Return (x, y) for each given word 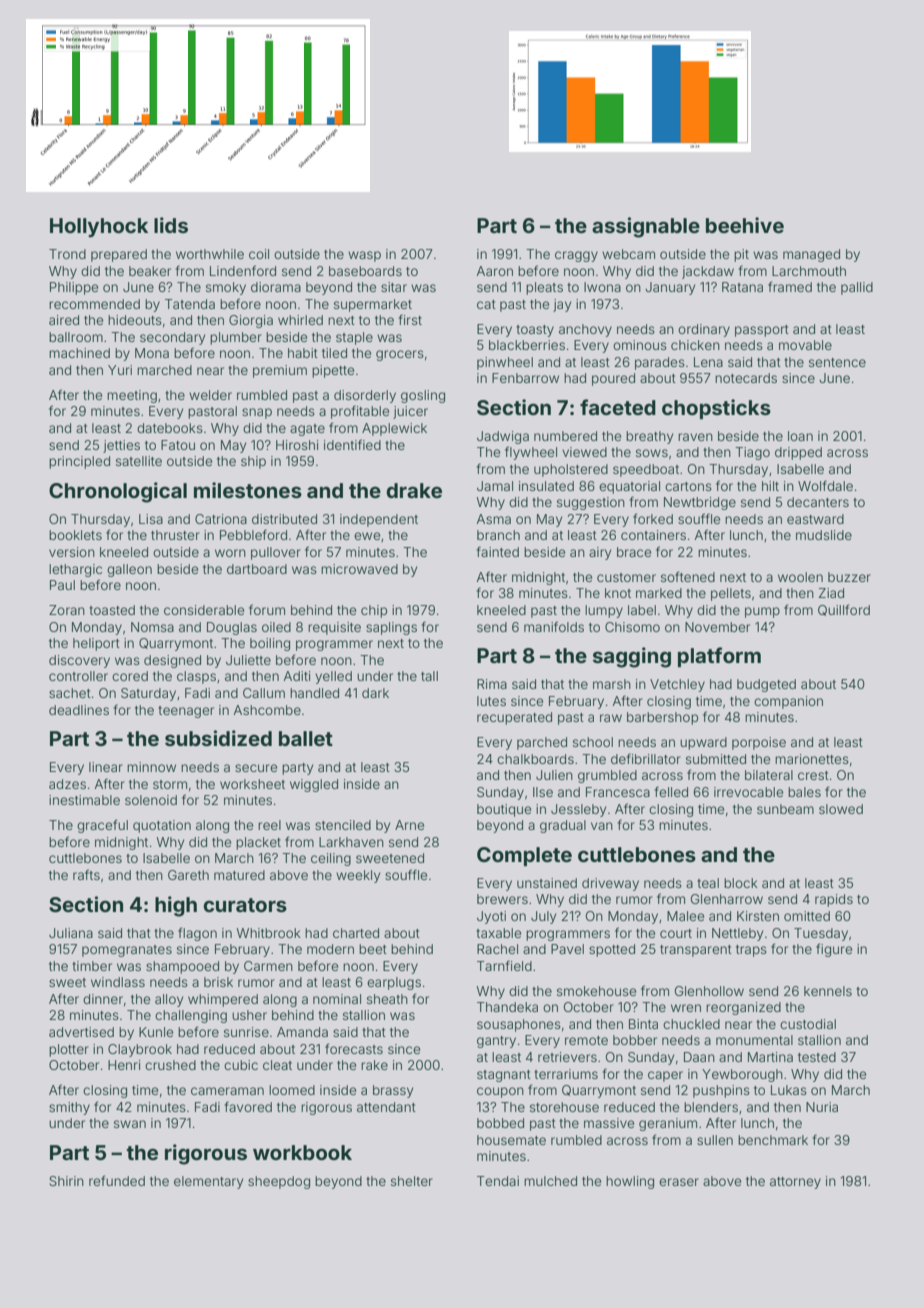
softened (688, 576)
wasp (364, 256)
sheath (387, 999)
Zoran (67, 610)
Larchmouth (809, 271)
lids (171, 225)
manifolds (554, 626)
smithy (69, 1108)
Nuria (822, 1107)
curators (245, 905)
